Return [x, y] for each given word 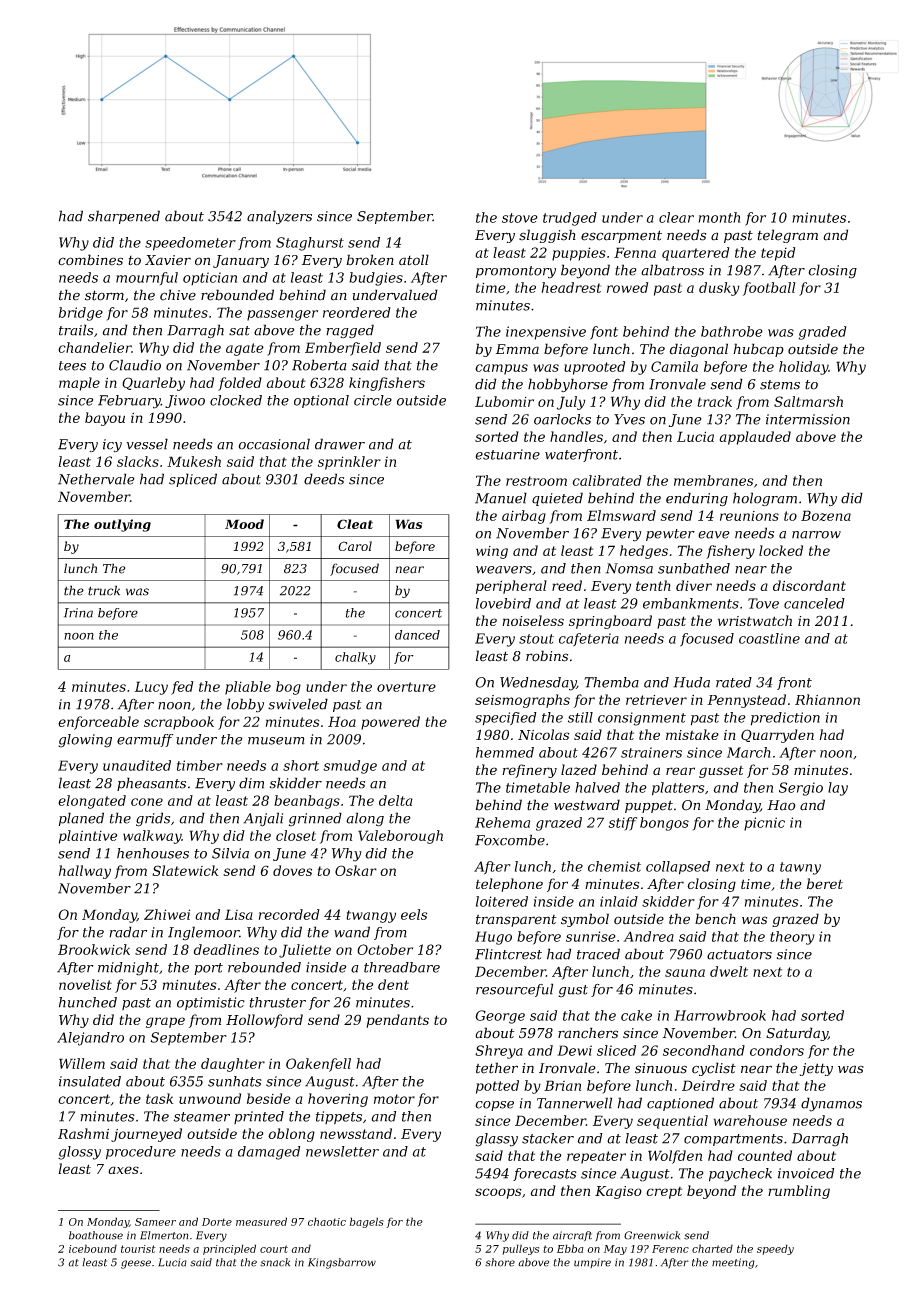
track [714, 401]
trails [76, 330]
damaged [269, 1153]
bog [288, 688]
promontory [516, 272]
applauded [755, 438]
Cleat [355, 524]
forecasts [545, 1174]
